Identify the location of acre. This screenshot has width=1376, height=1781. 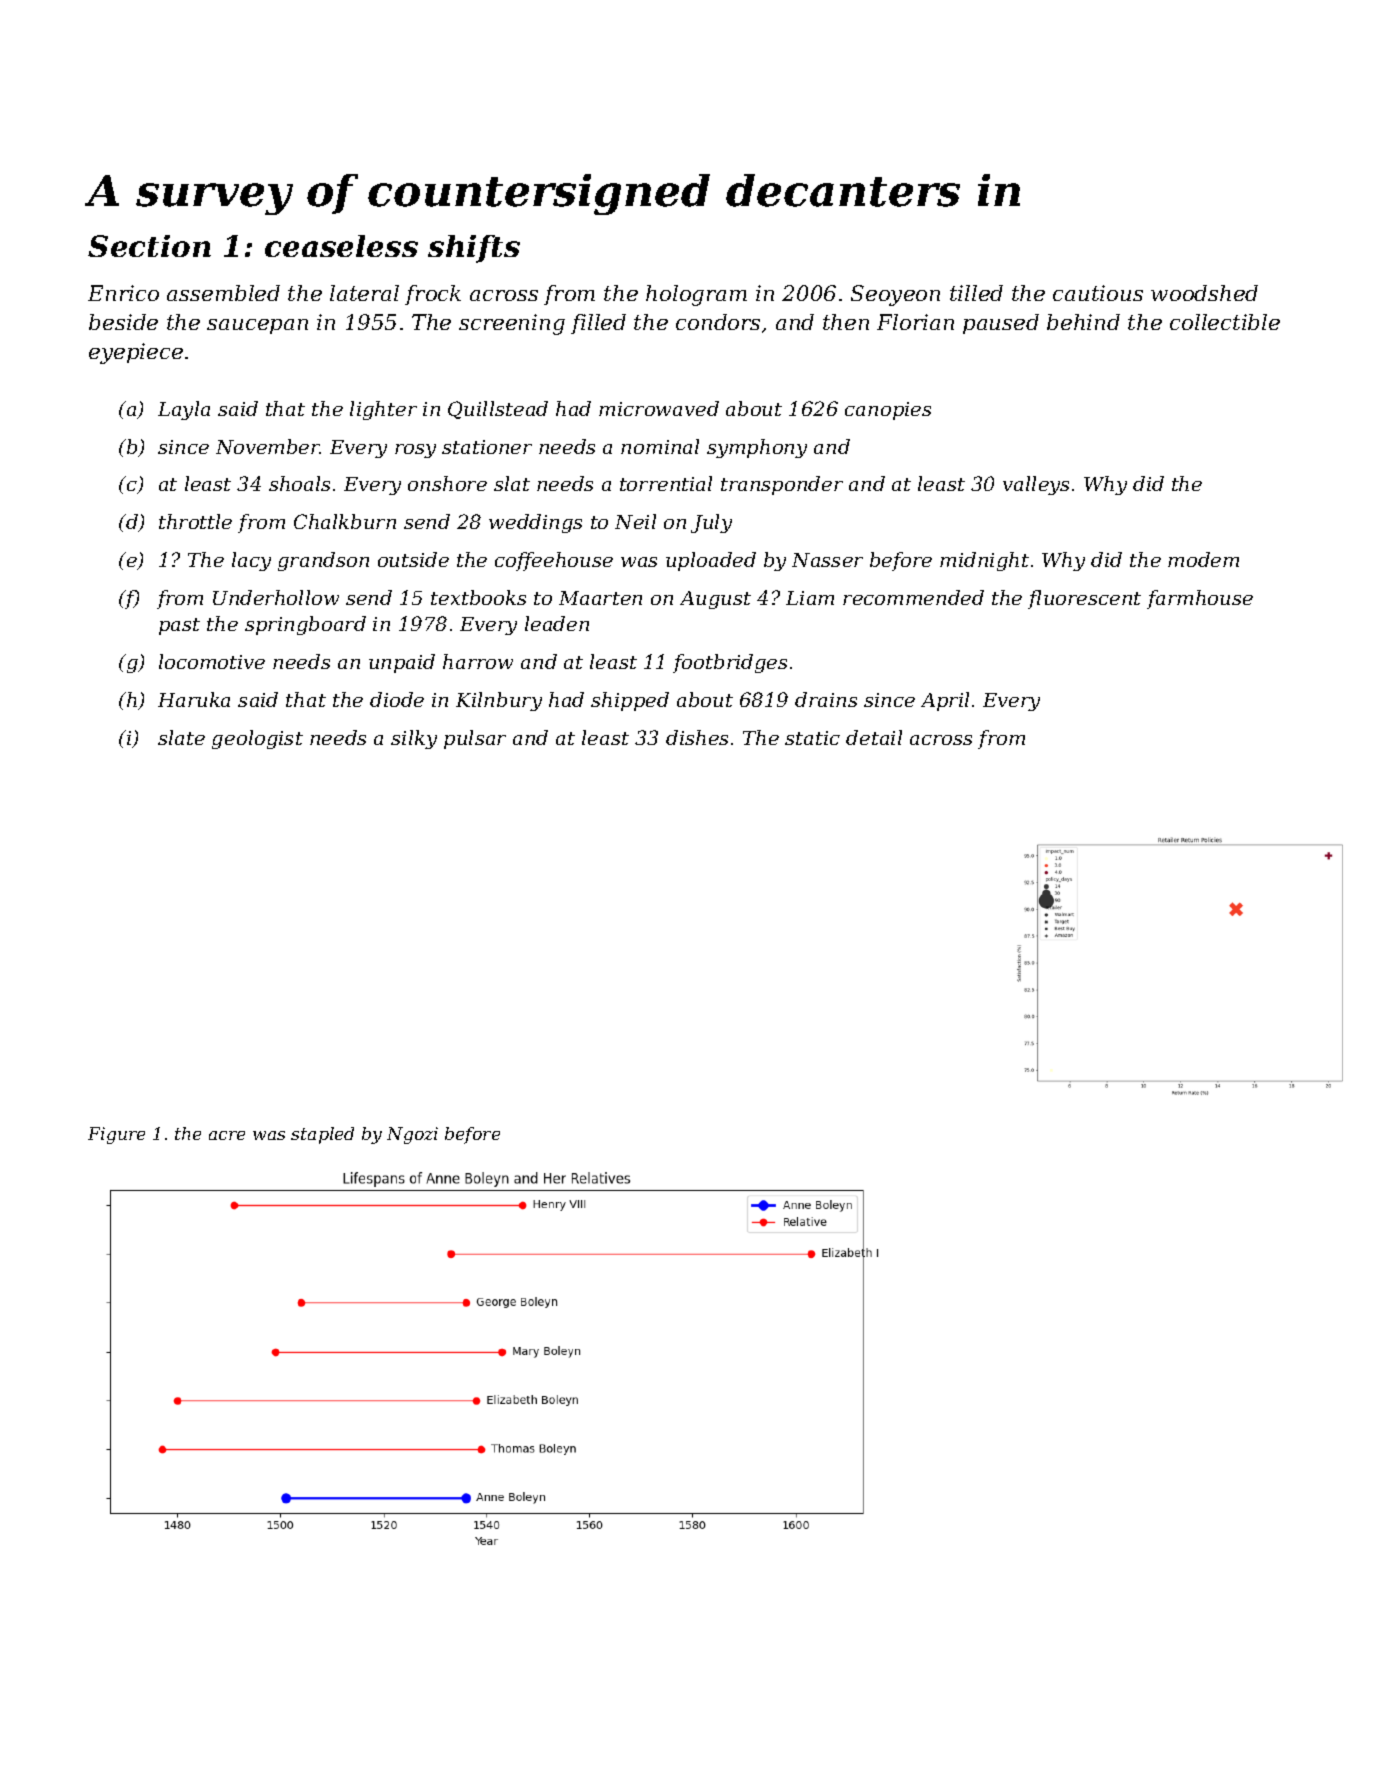
(227, 1135).
